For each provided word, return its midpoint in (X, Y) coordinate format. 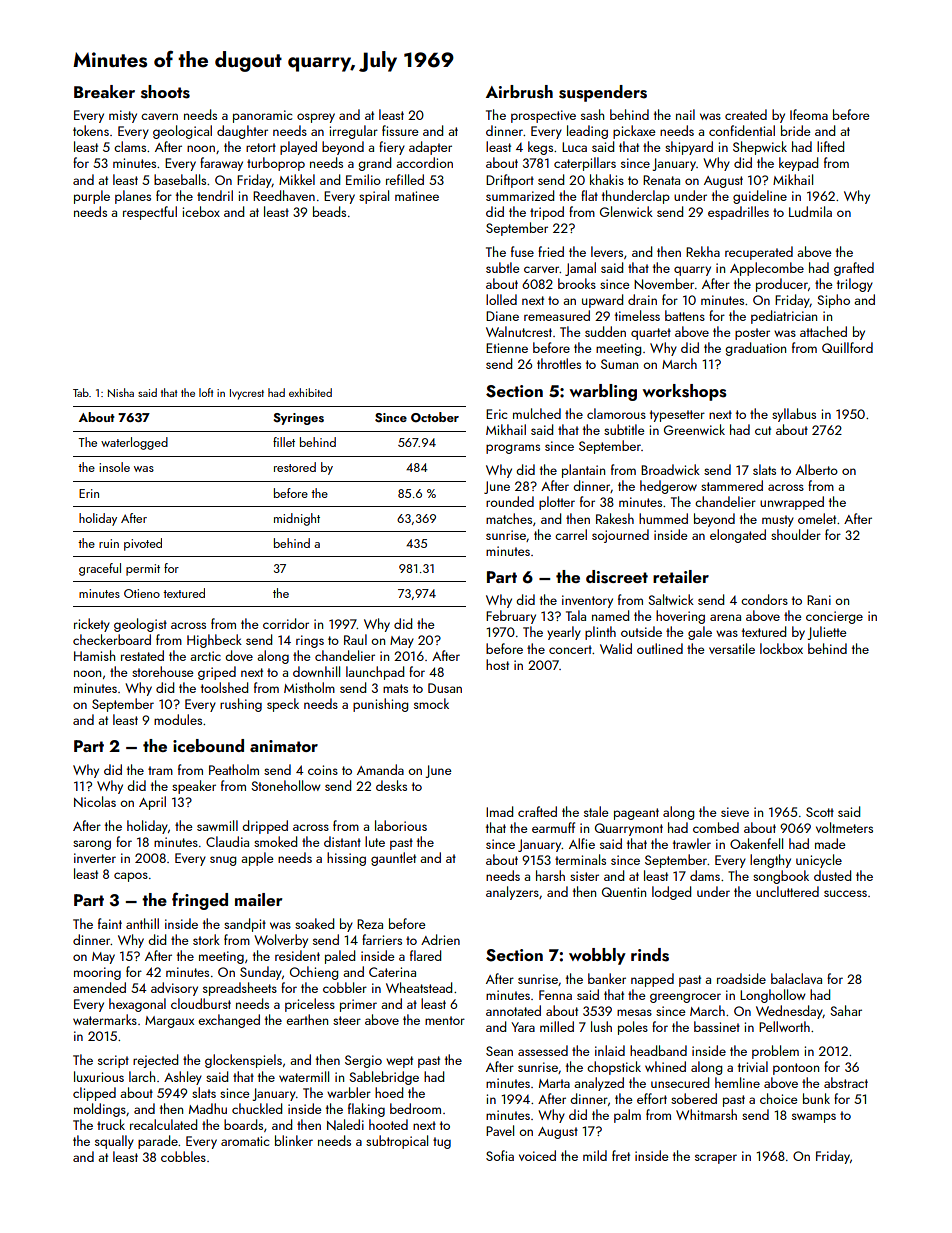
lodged (671, 893)
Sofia (500, 1155)
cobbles (183, 1156)
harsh (550, 875)
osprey (316, 118)
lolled (501, 299)
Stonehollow (286, 785)
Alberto (817, 469)
